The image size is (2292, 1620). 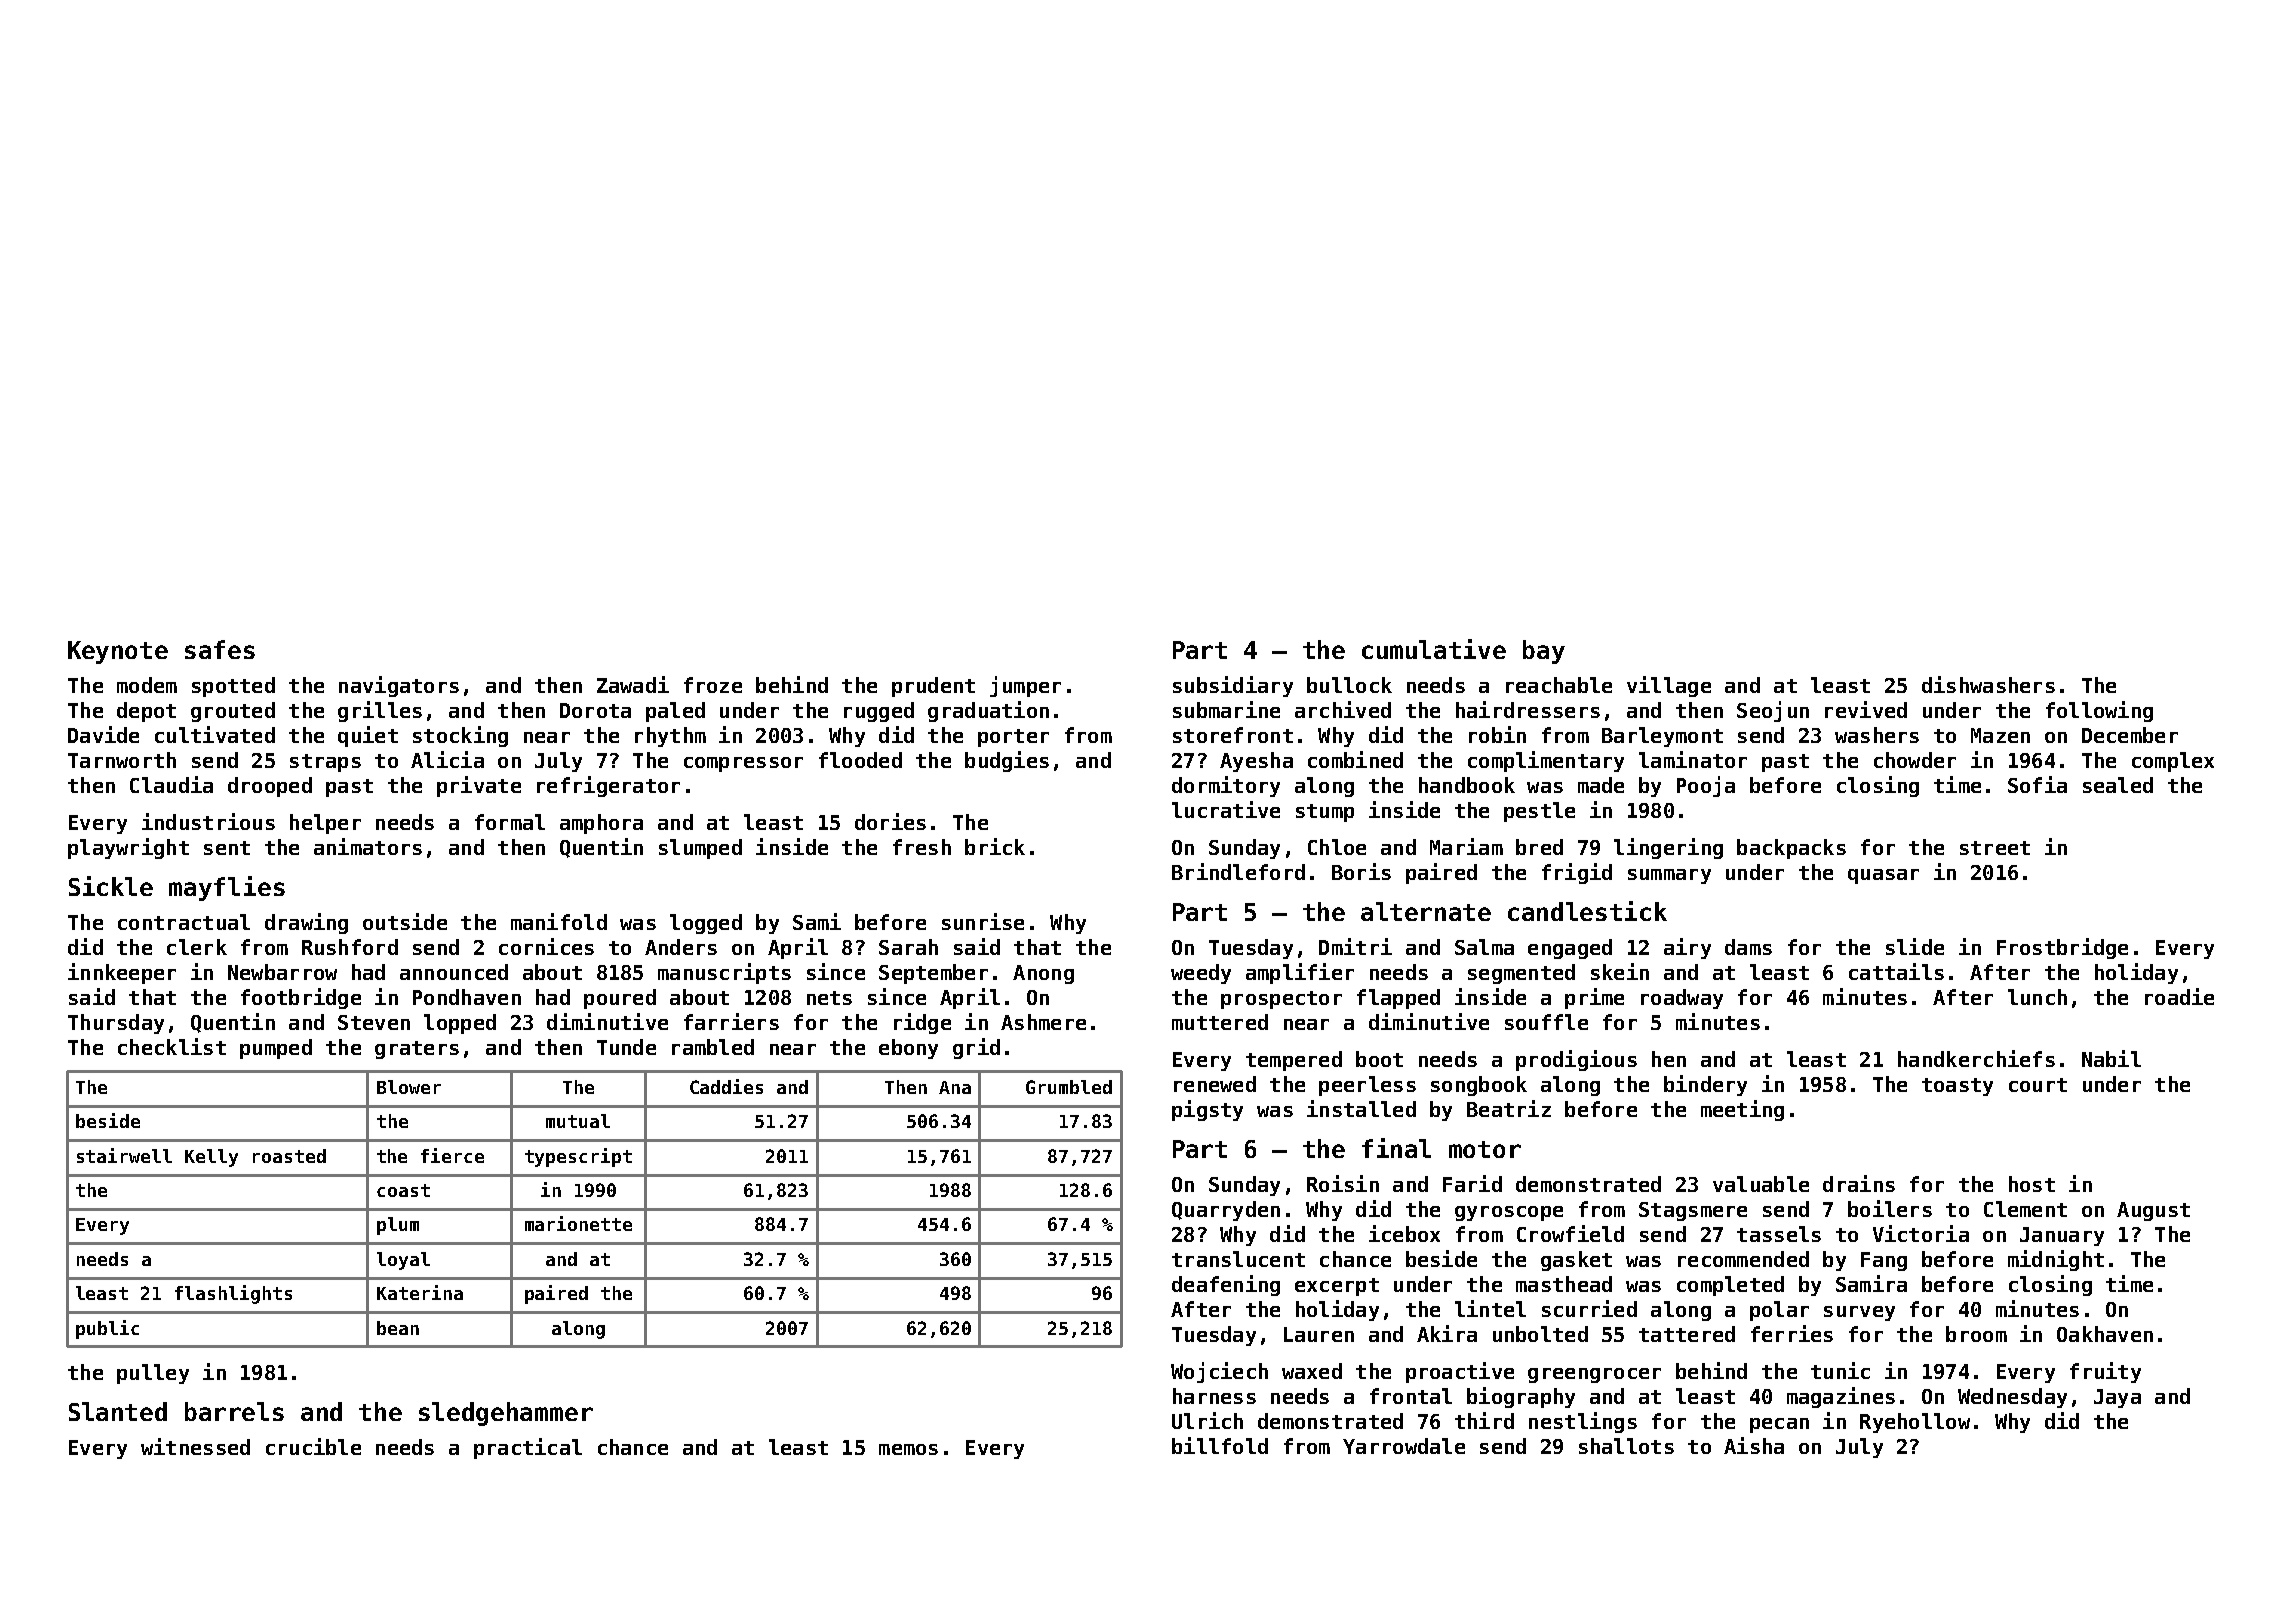 What do you see at coordinates (2105, 1372) in the image?
I see `fruity` at bounding box center [2105, 1372].
